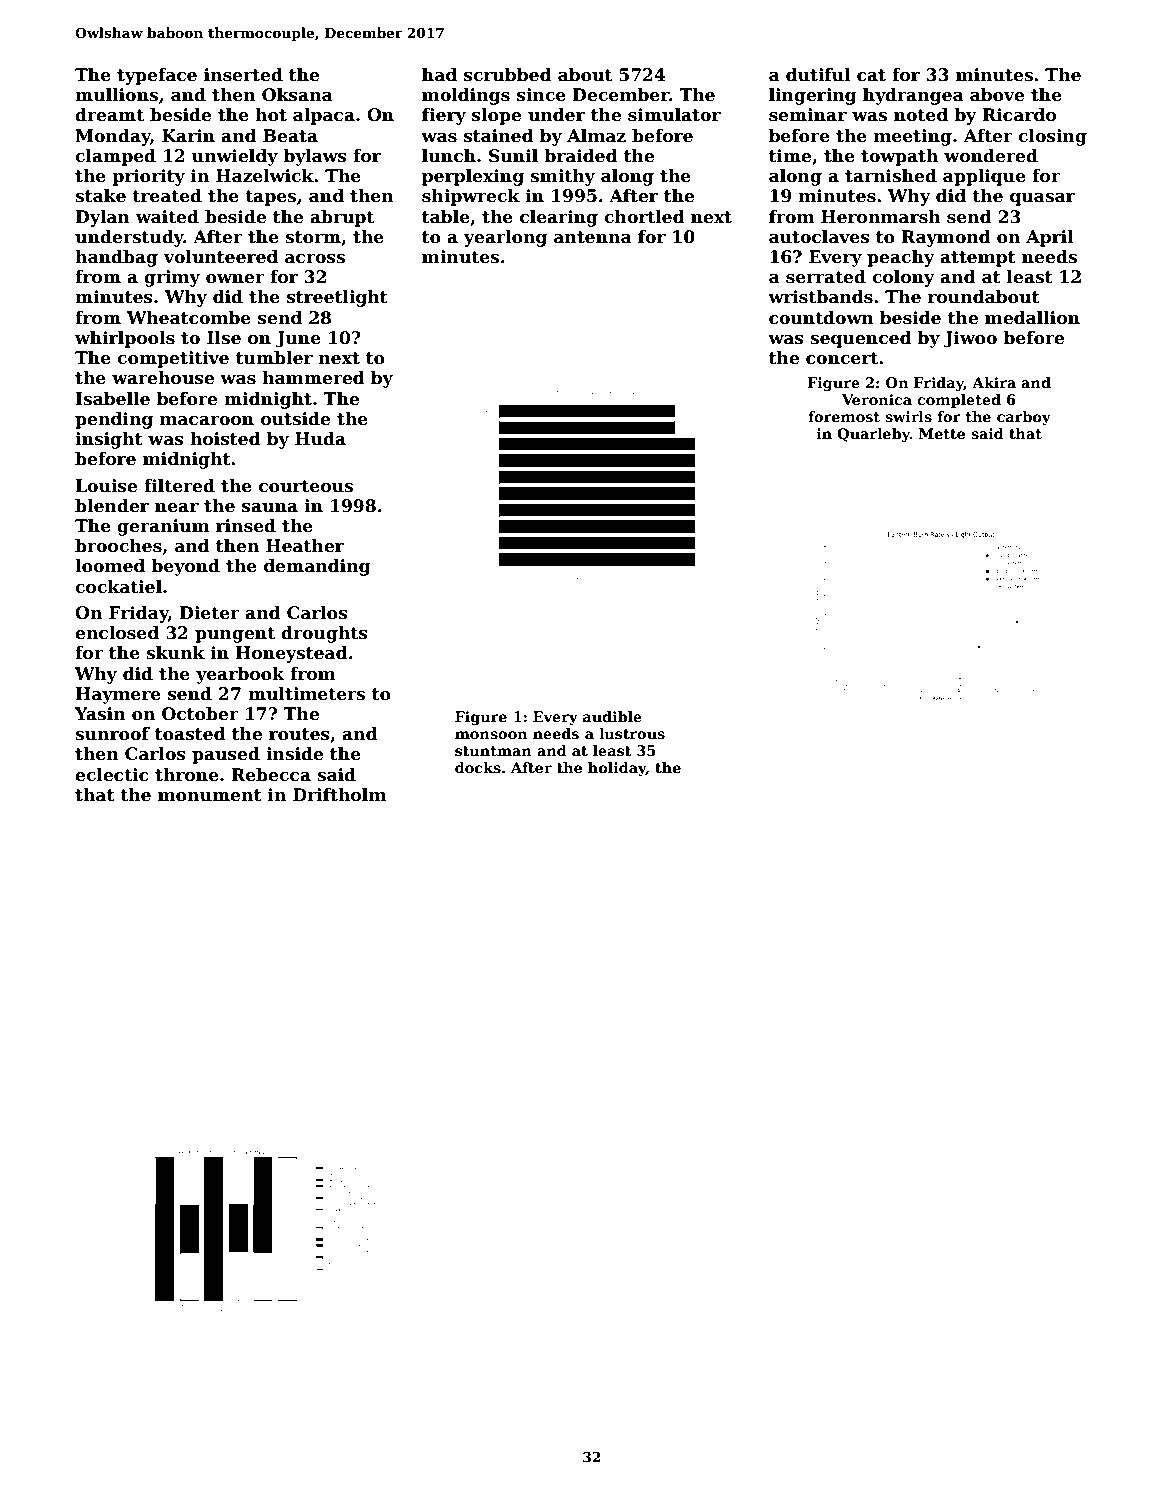 The width and height of the page is (1165, 1508). Describe the element at coordinates (970, 339) in the page. I see `Jiwoo` at that location.
